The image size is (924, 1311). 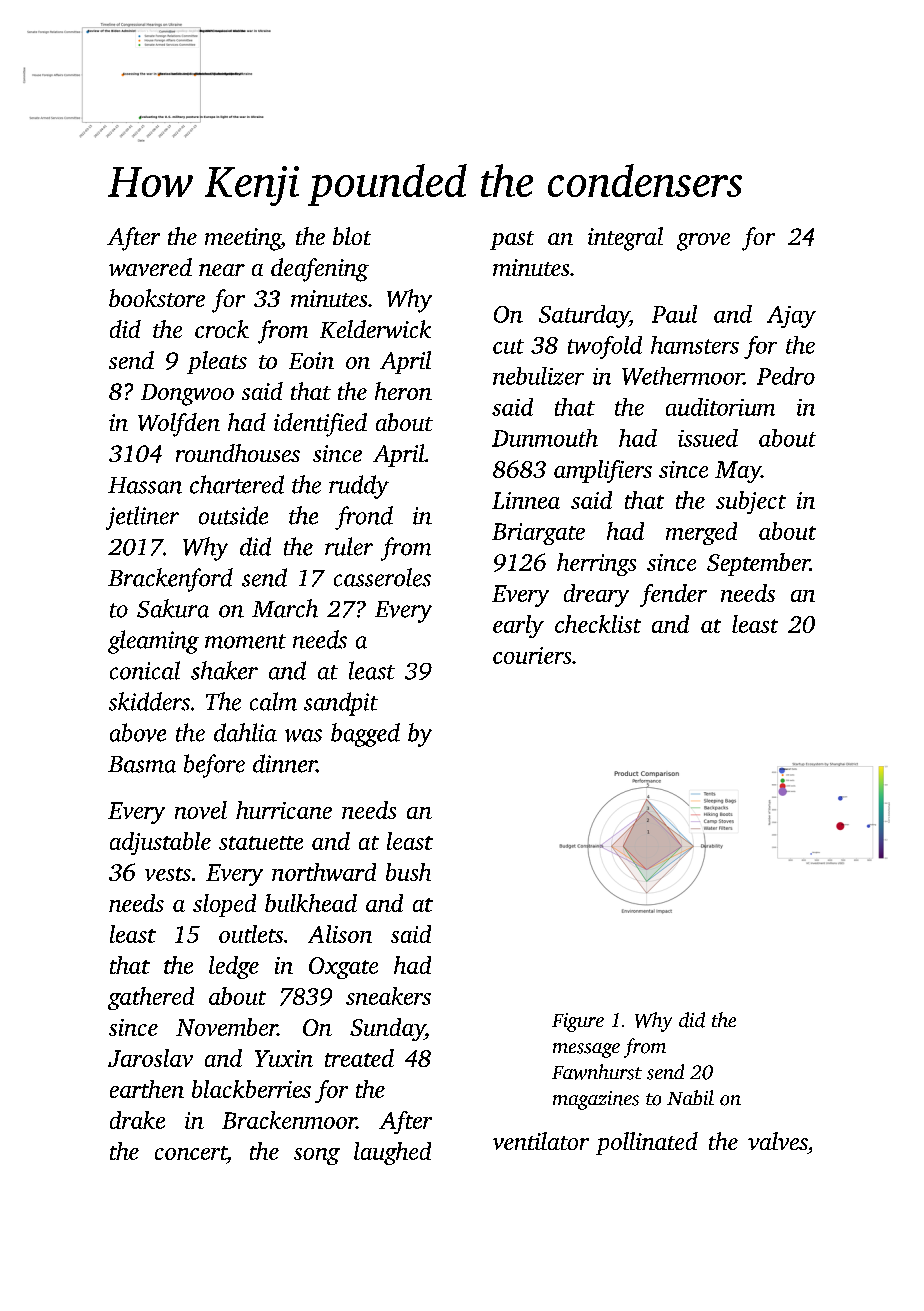 I want to click on Oxgate, so click(x=343, y=968).
